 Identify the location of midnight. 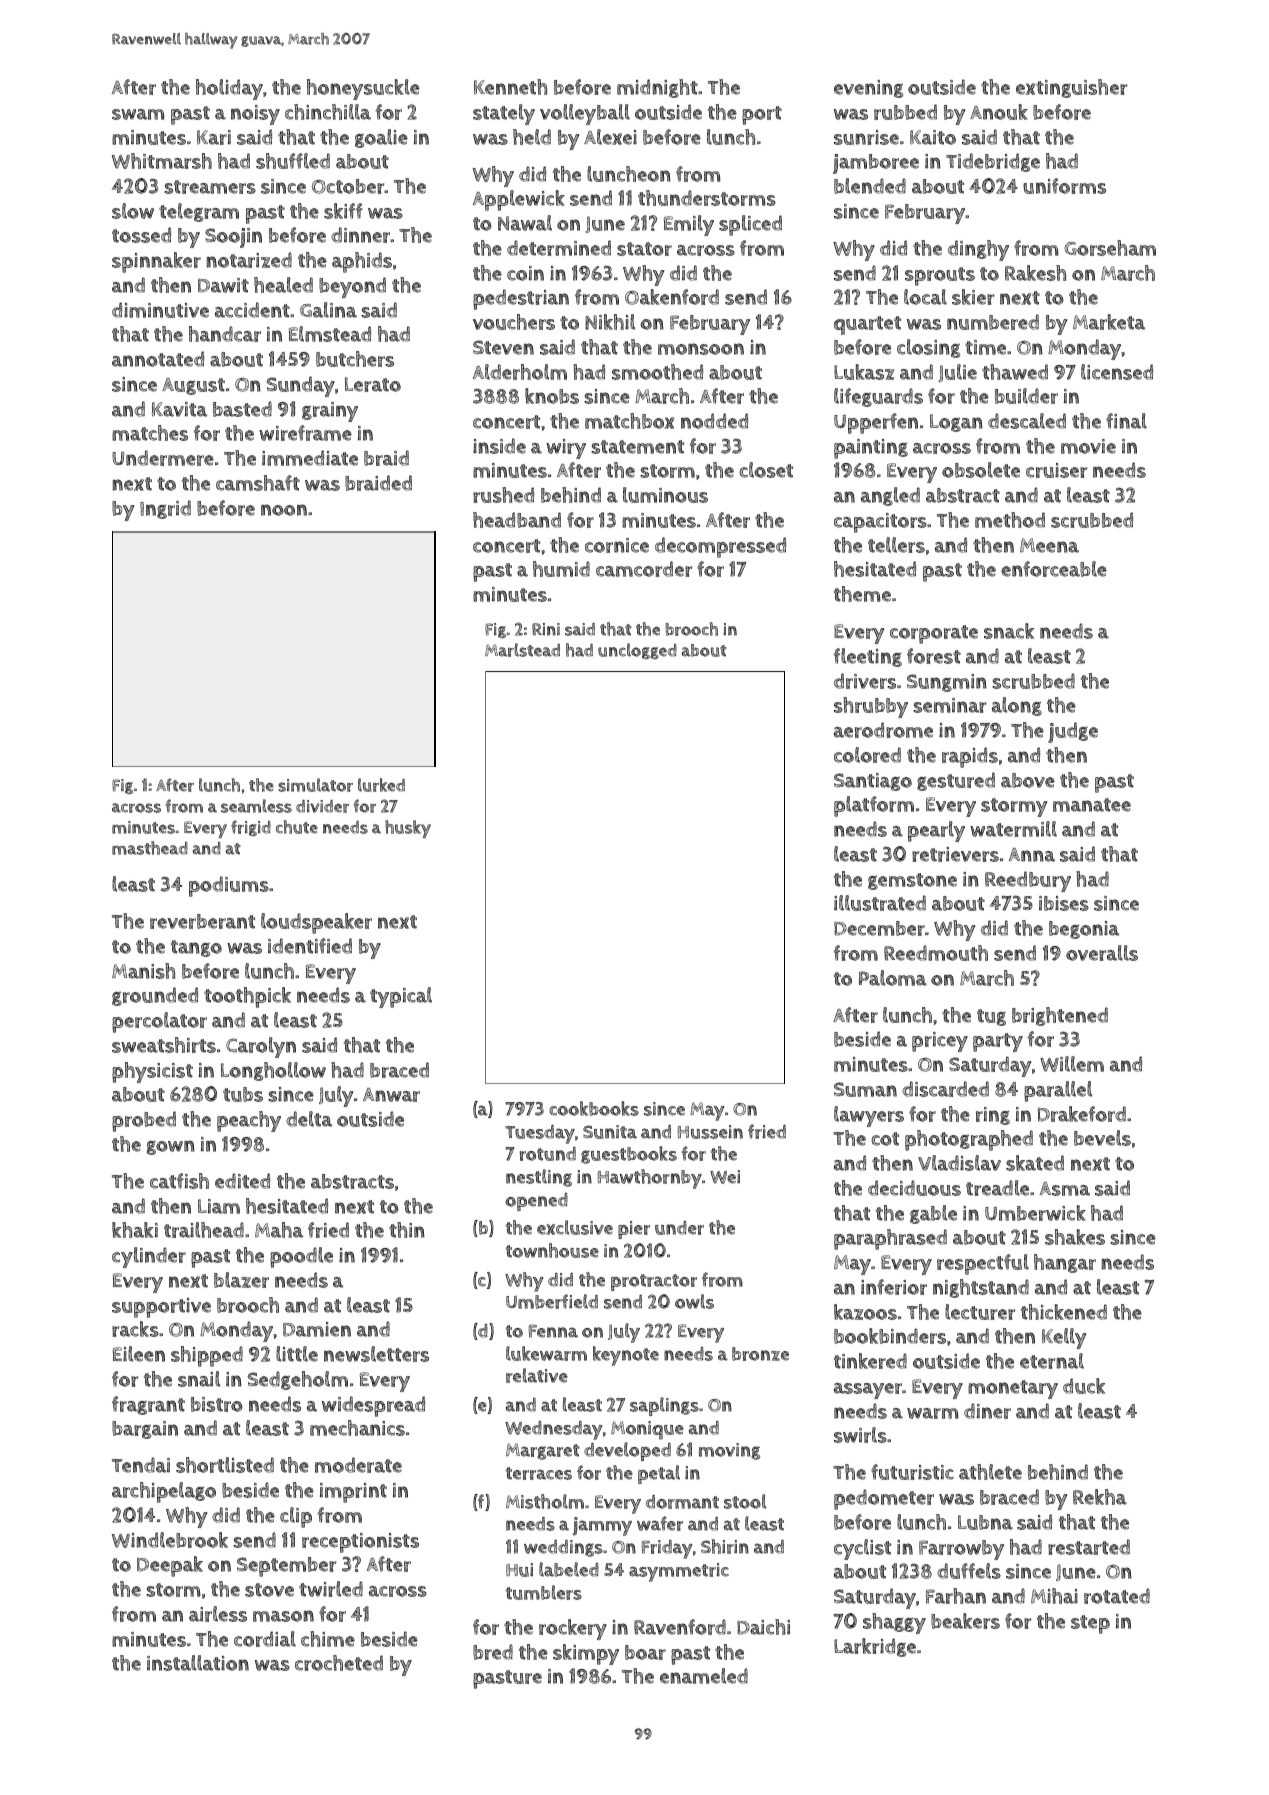
(657, 88).
